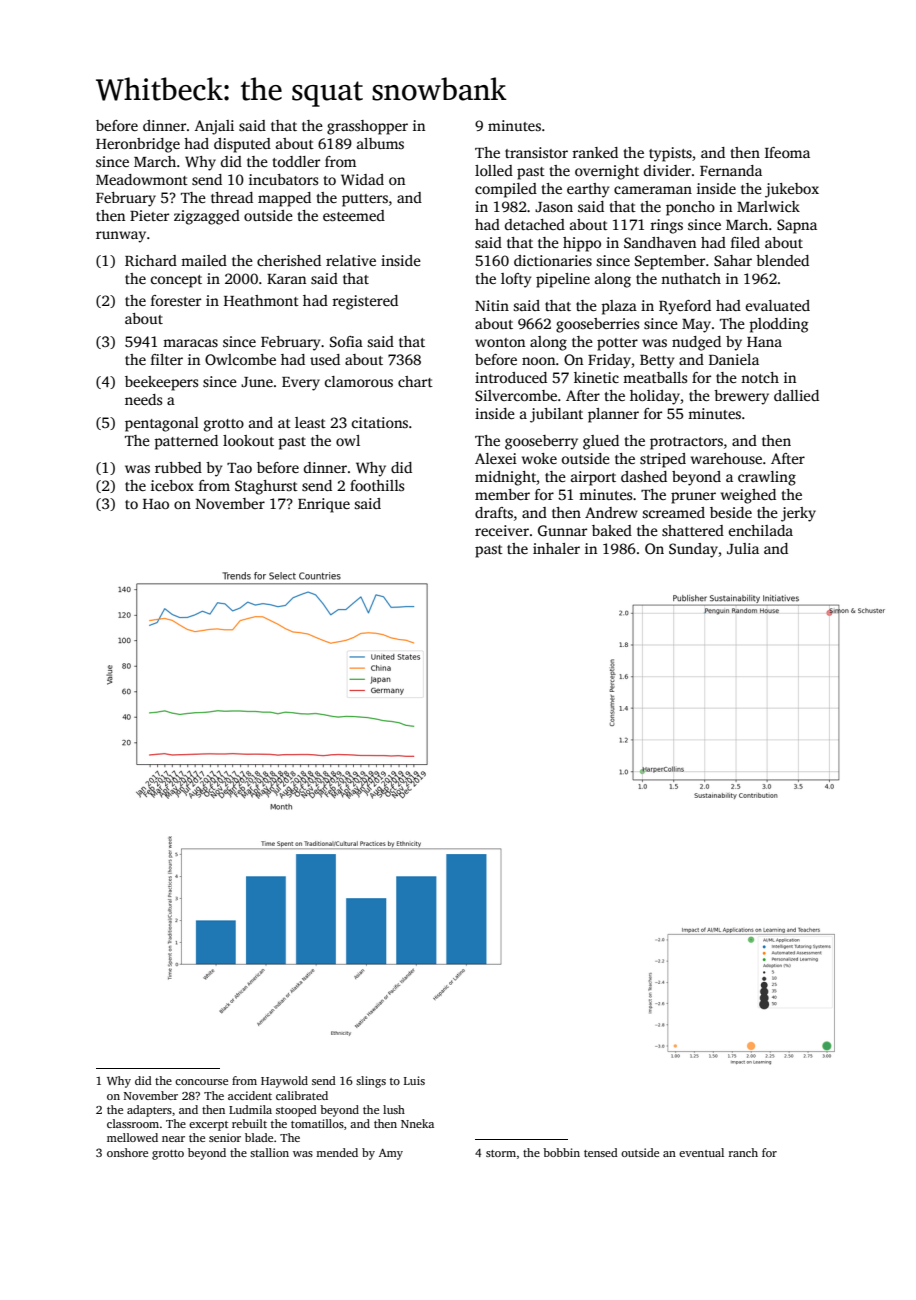 The width and height of the screenshot is (916, 1300). What do you see at coordinates (351, 260) in the screenshot?
I see `relative` at bounding box center [351, 260].
